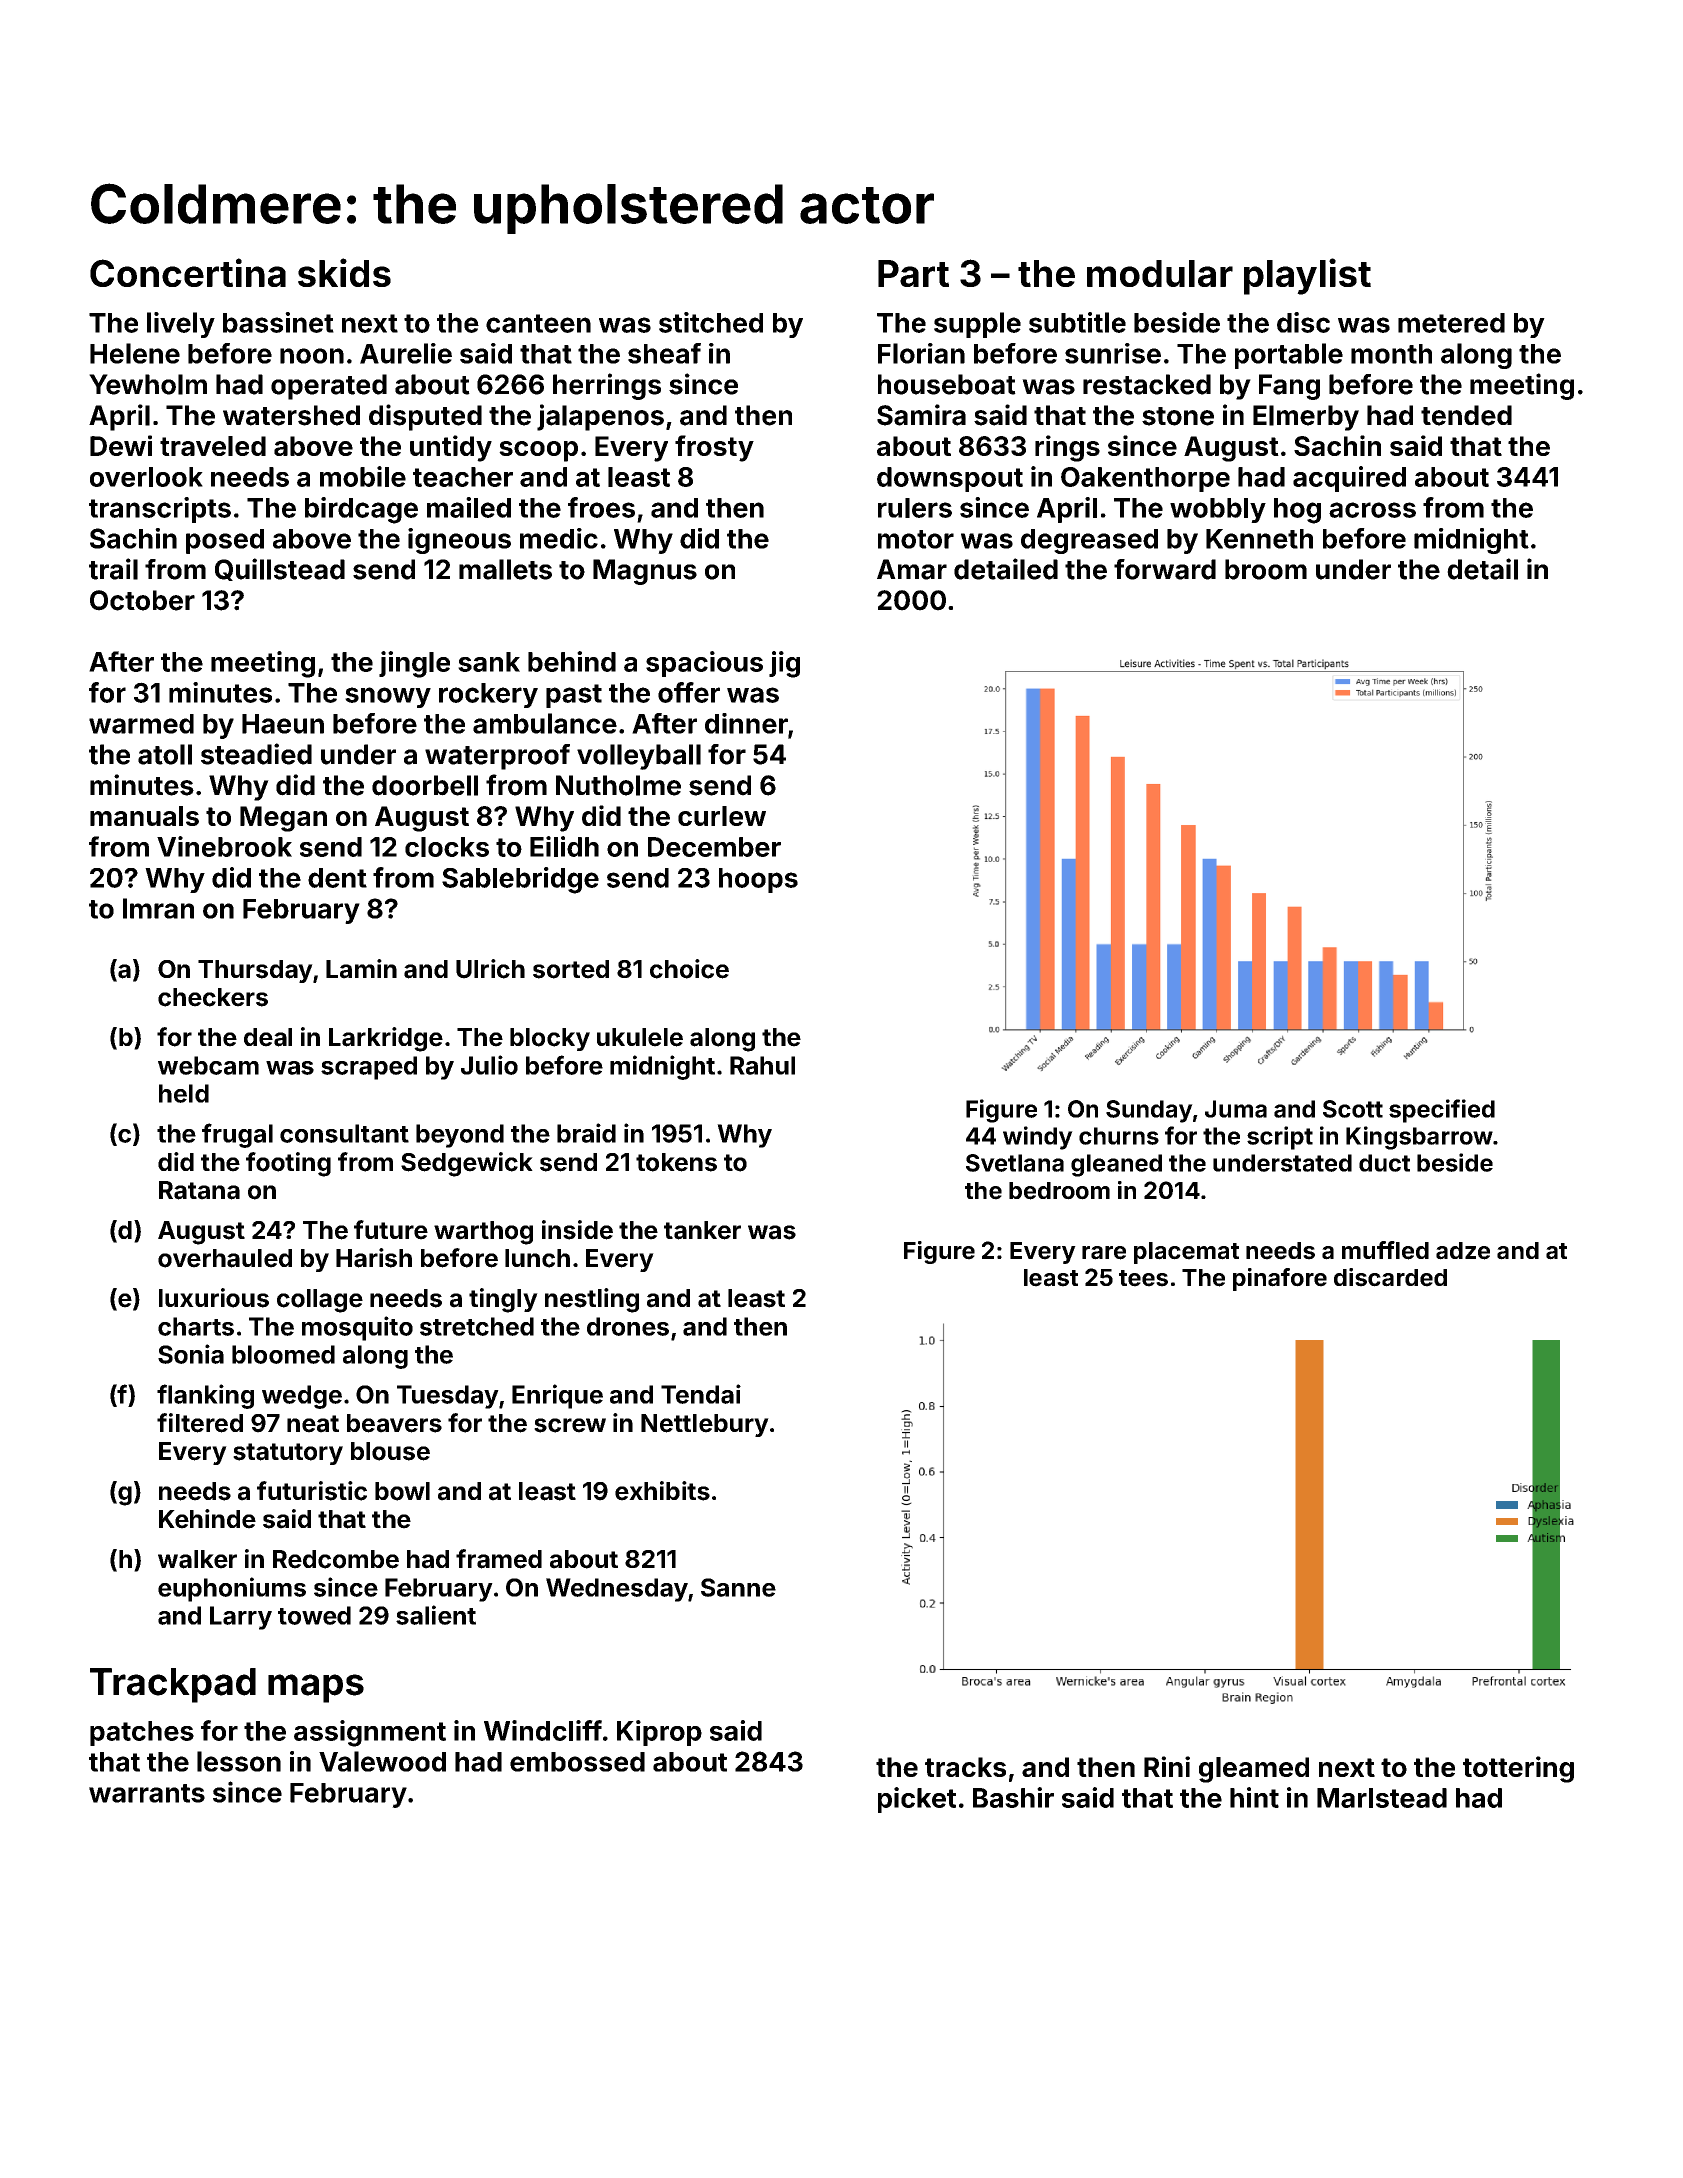 The width and height of the screenshot is (1683, 2178). I want to click on picket, so click(917, 1800).
